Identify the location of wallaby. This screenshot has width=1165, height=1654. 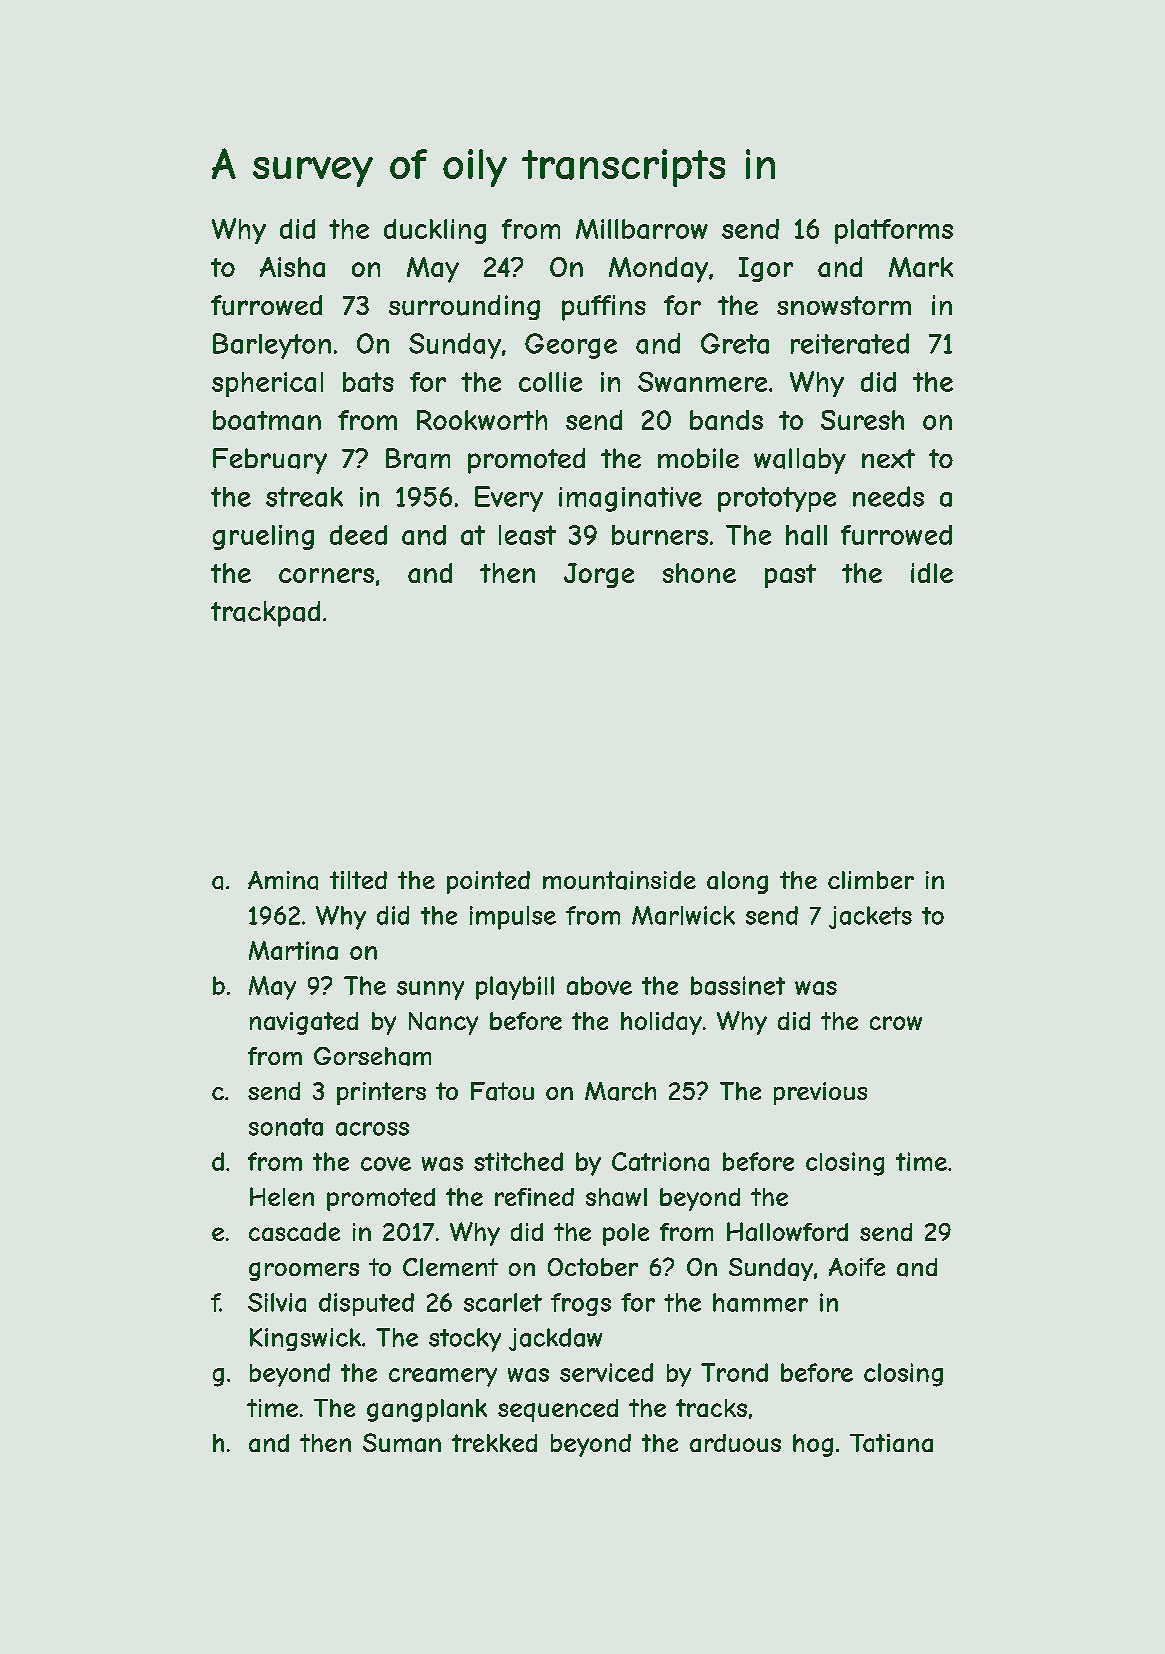
(800, 461).
